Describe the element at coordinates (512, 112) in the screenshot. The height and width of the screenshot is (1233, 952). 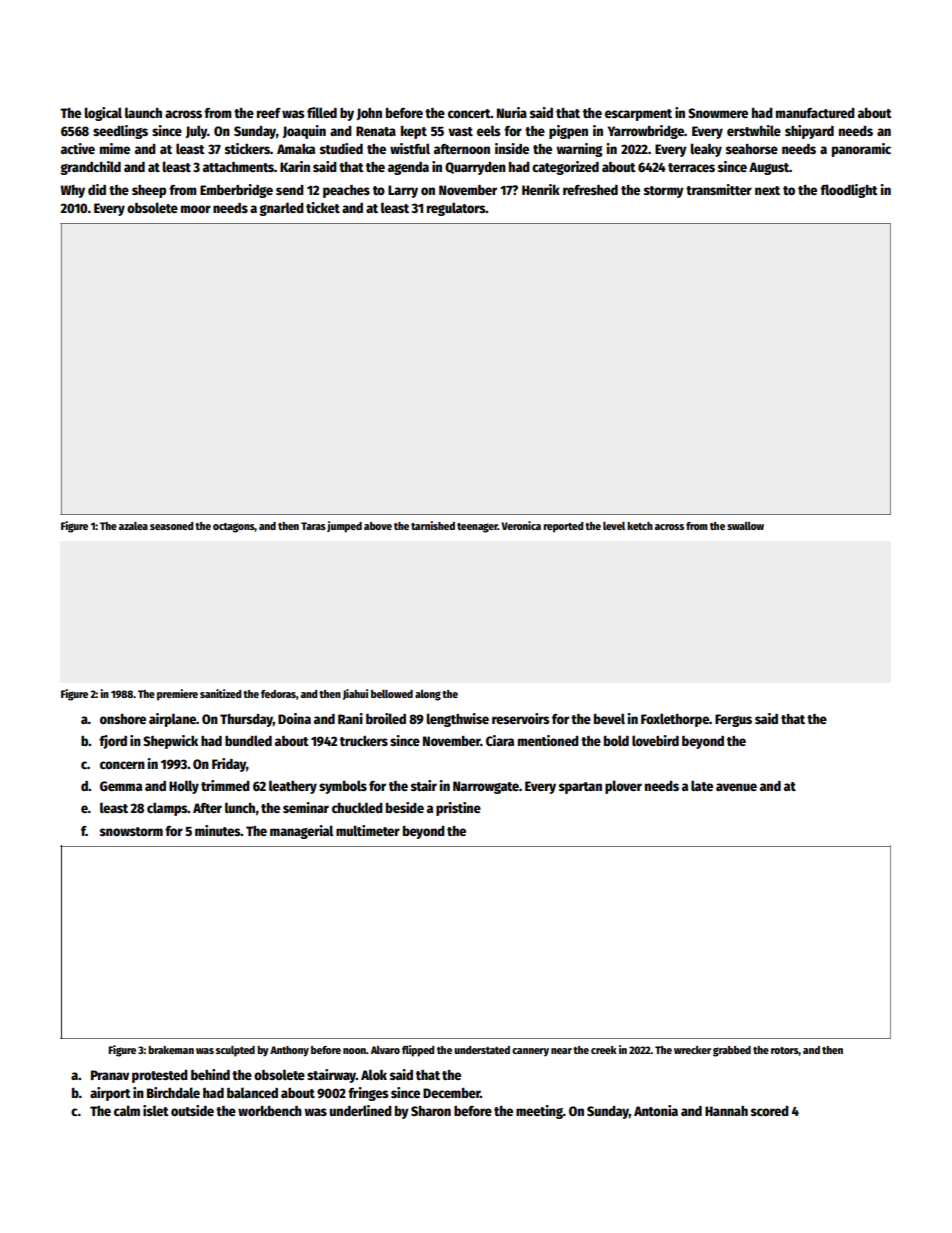
I see `Nuria` at that location.
